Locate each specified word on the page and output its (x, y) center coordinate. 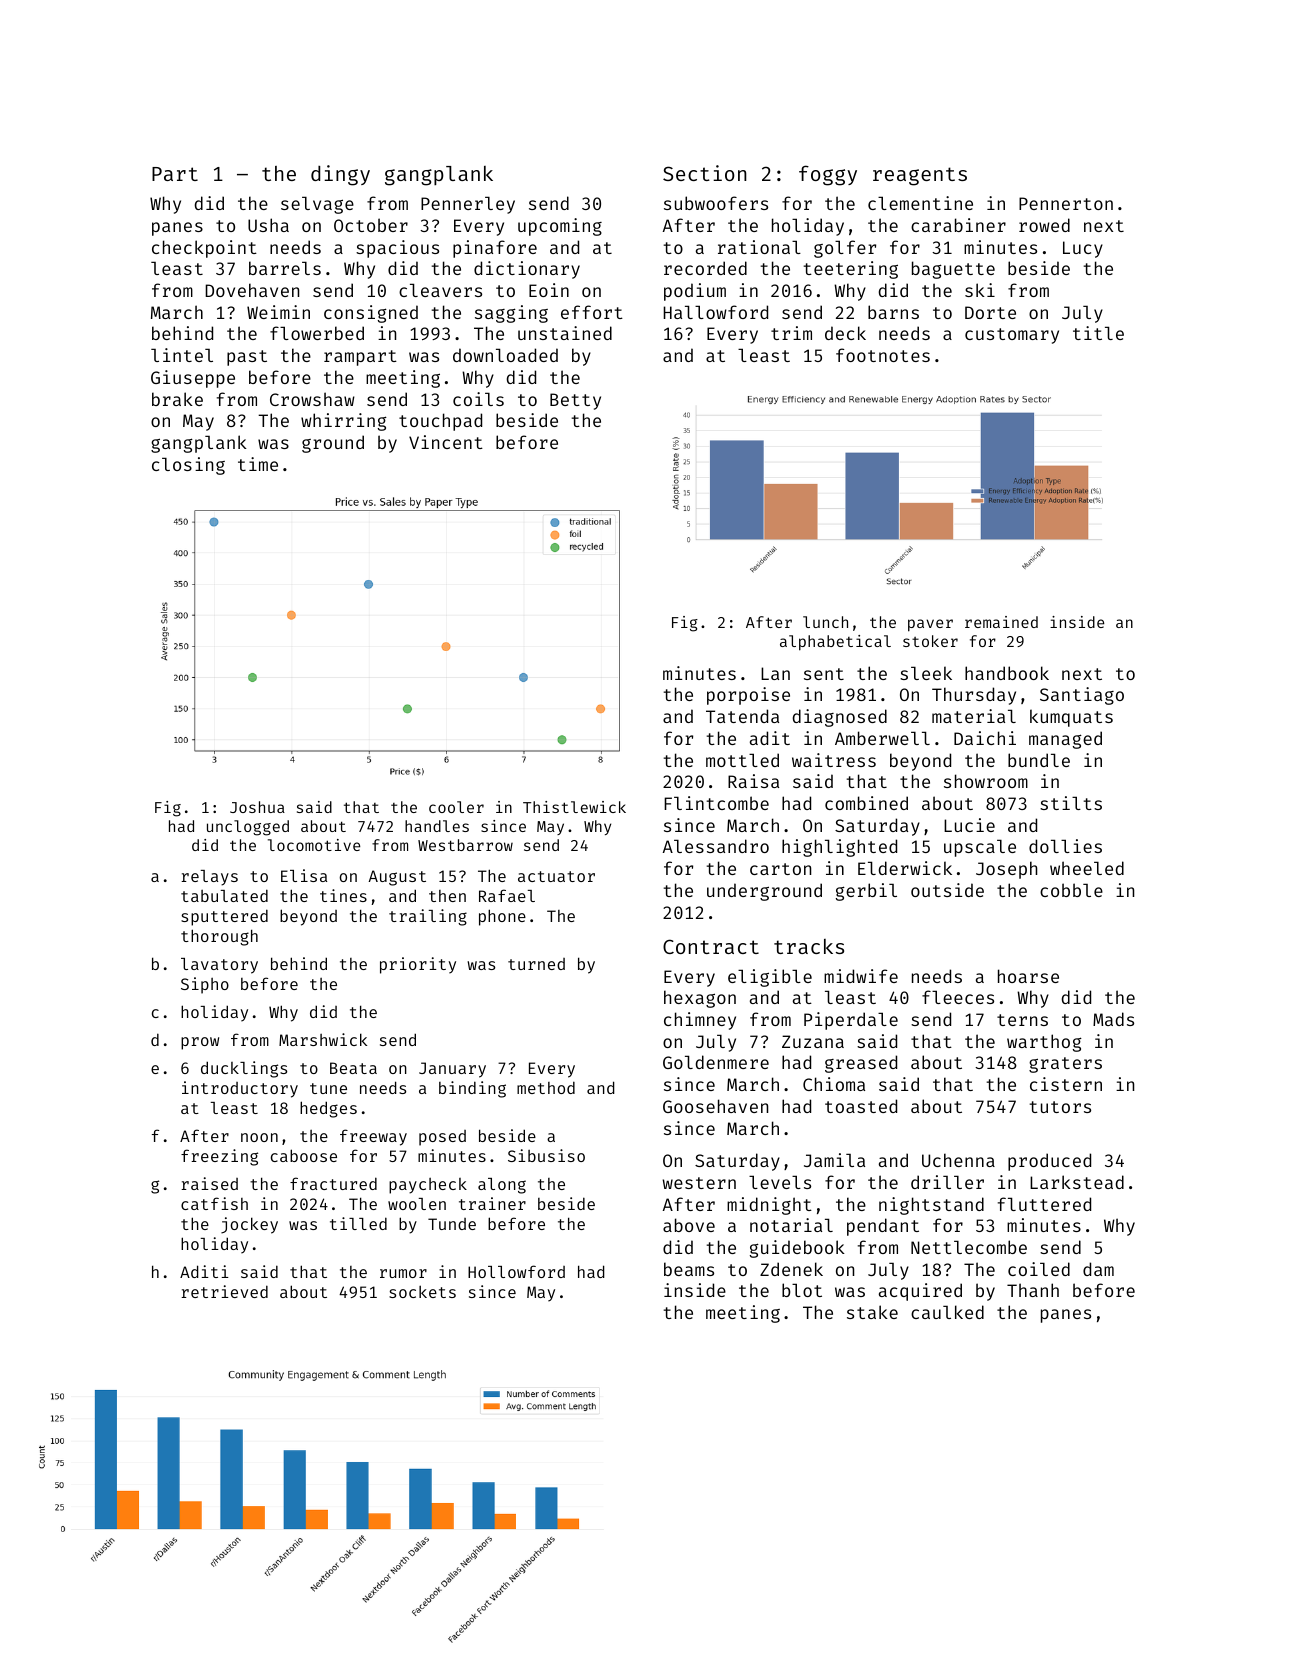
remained (1001, 622)
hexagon (700, 999)
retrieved (224, 1291)
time (258, 464)
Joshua (257, 807)
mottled (742, 760)
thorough (219, 937)
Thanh (1033, 1290)
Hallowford (715, 312)
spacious (397, 249)
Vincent (446, 442)
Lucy (1083, 249)
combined (866, 803)
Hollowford (516, 1271)
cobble (1071, 890)
